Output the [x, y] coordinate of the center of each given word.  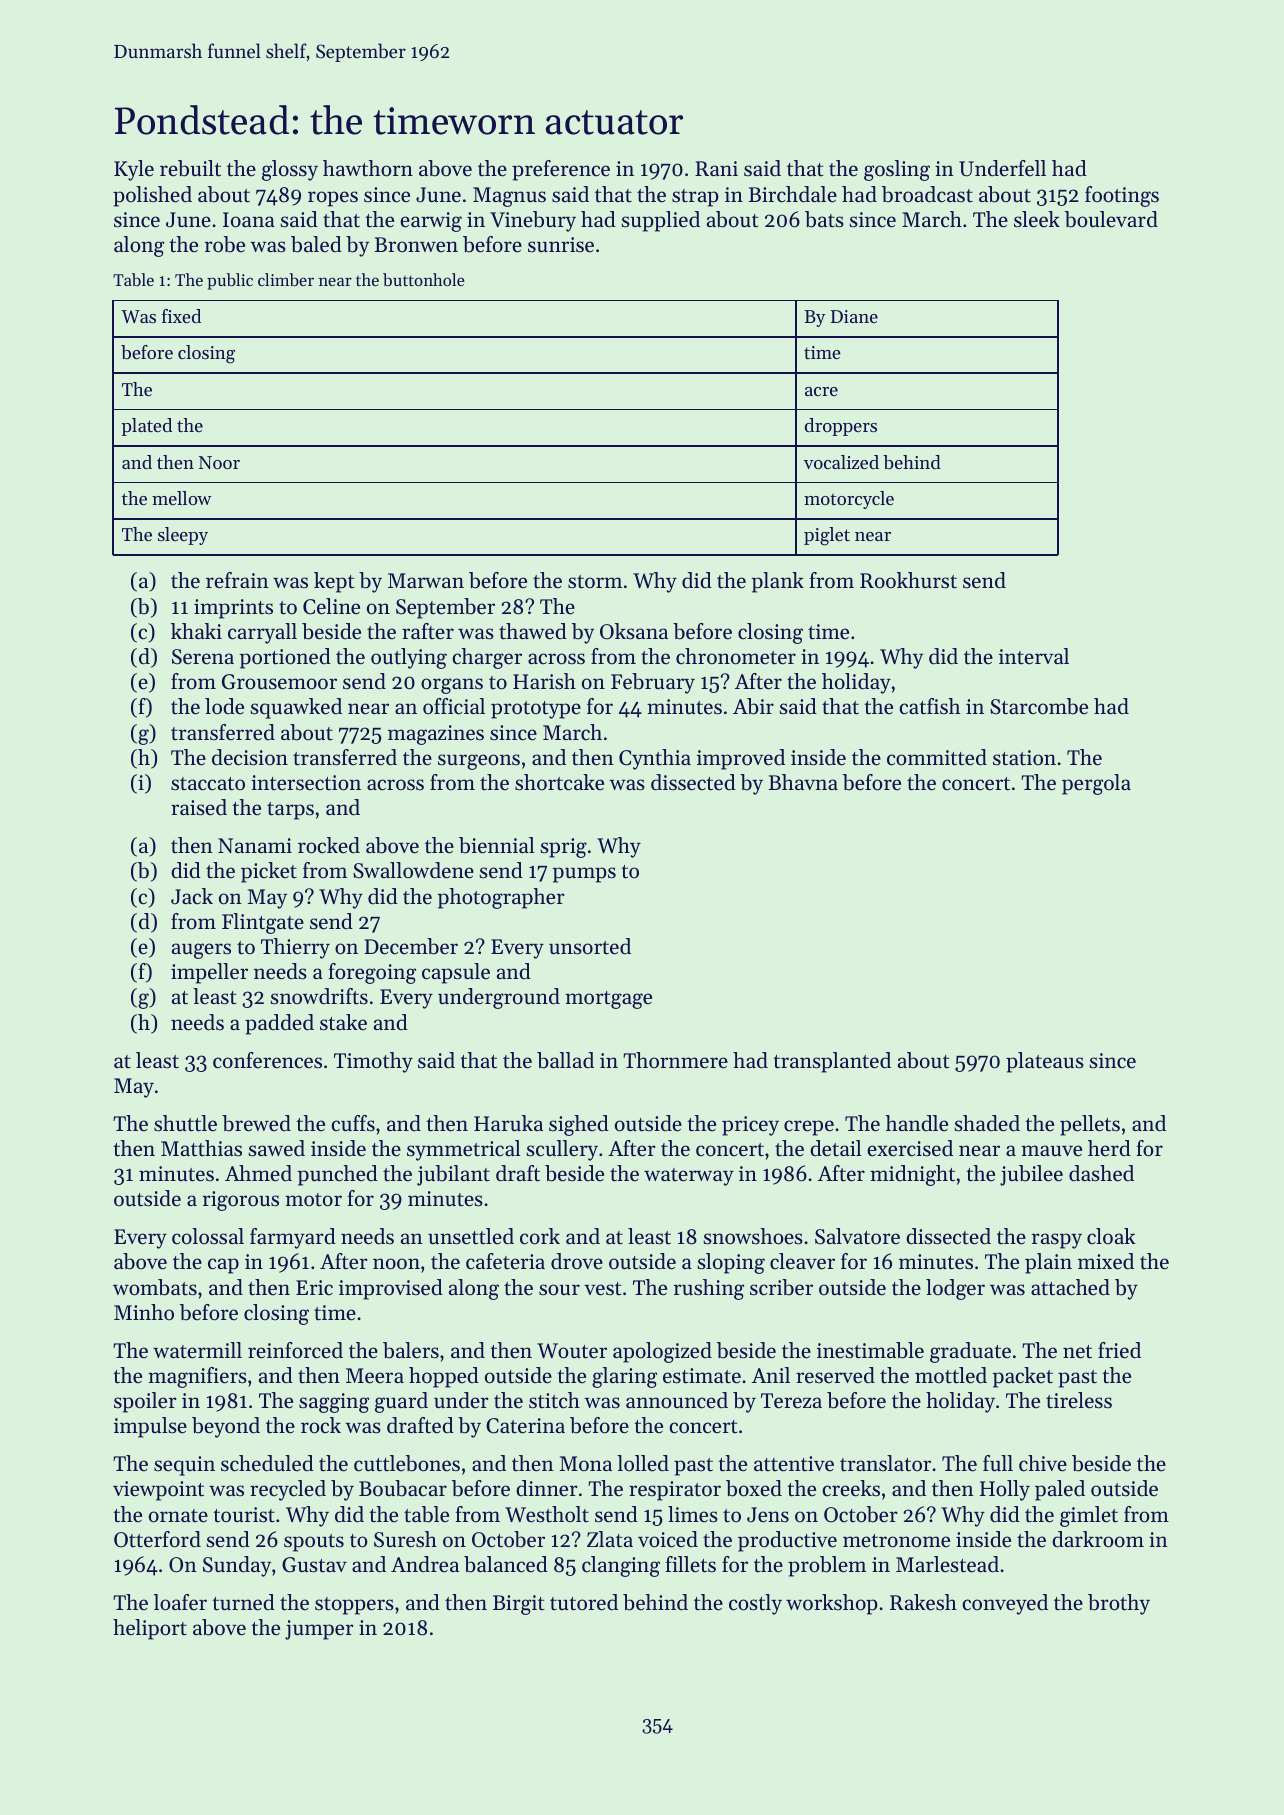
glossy [290, 170]
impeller [209, 973]
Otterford [157, 1539]
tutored [584, 1602]
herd [1109, 1148]
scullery [562, 1150]
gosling [897, 170]
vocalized [841, 462]
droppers [841, 427]
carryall [262, 633]
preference [561, 170]
